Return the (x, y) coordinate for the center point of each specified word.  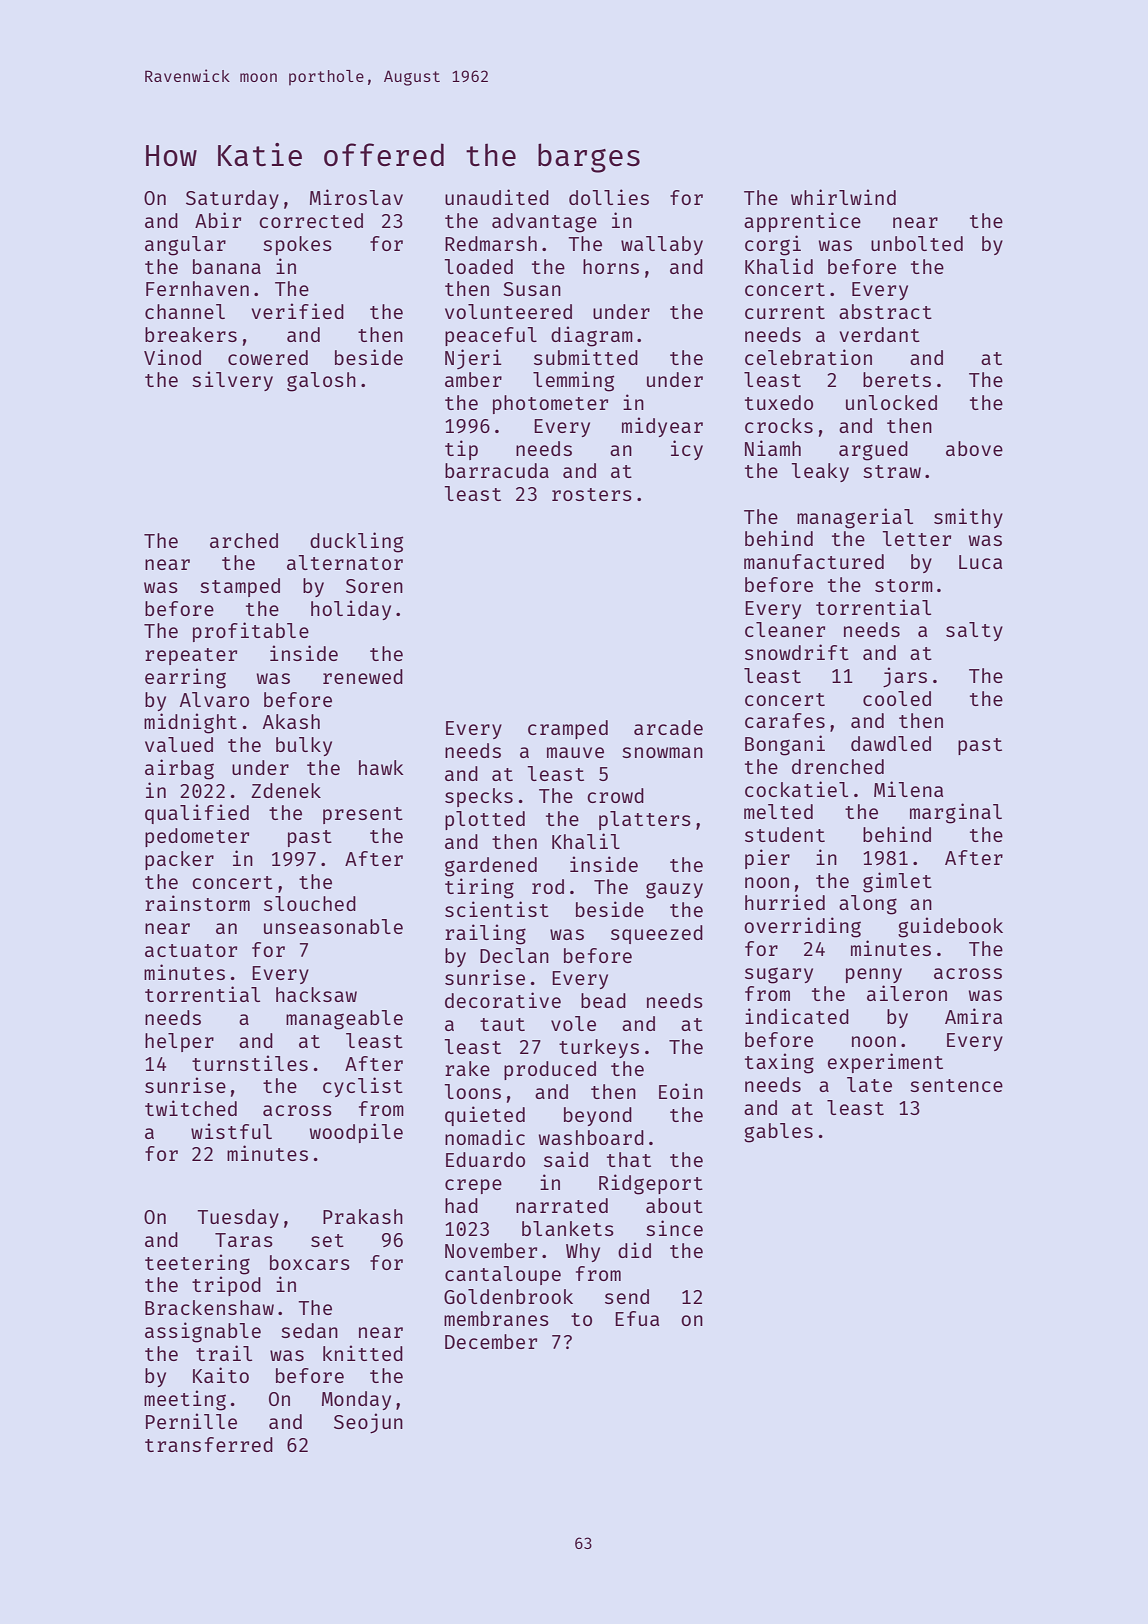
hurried (785, 902)
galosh (321, 382)
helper (179, 1042)
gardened (491, 867)
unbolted (917, 243)
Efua (637, 1318)
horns (611, 266)
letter (917, 538)
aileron (907, 993)
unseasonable (333, 926)
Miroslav (356, 197)
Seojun (368, 1423)
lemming (573, 381)
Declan (514, 955)
